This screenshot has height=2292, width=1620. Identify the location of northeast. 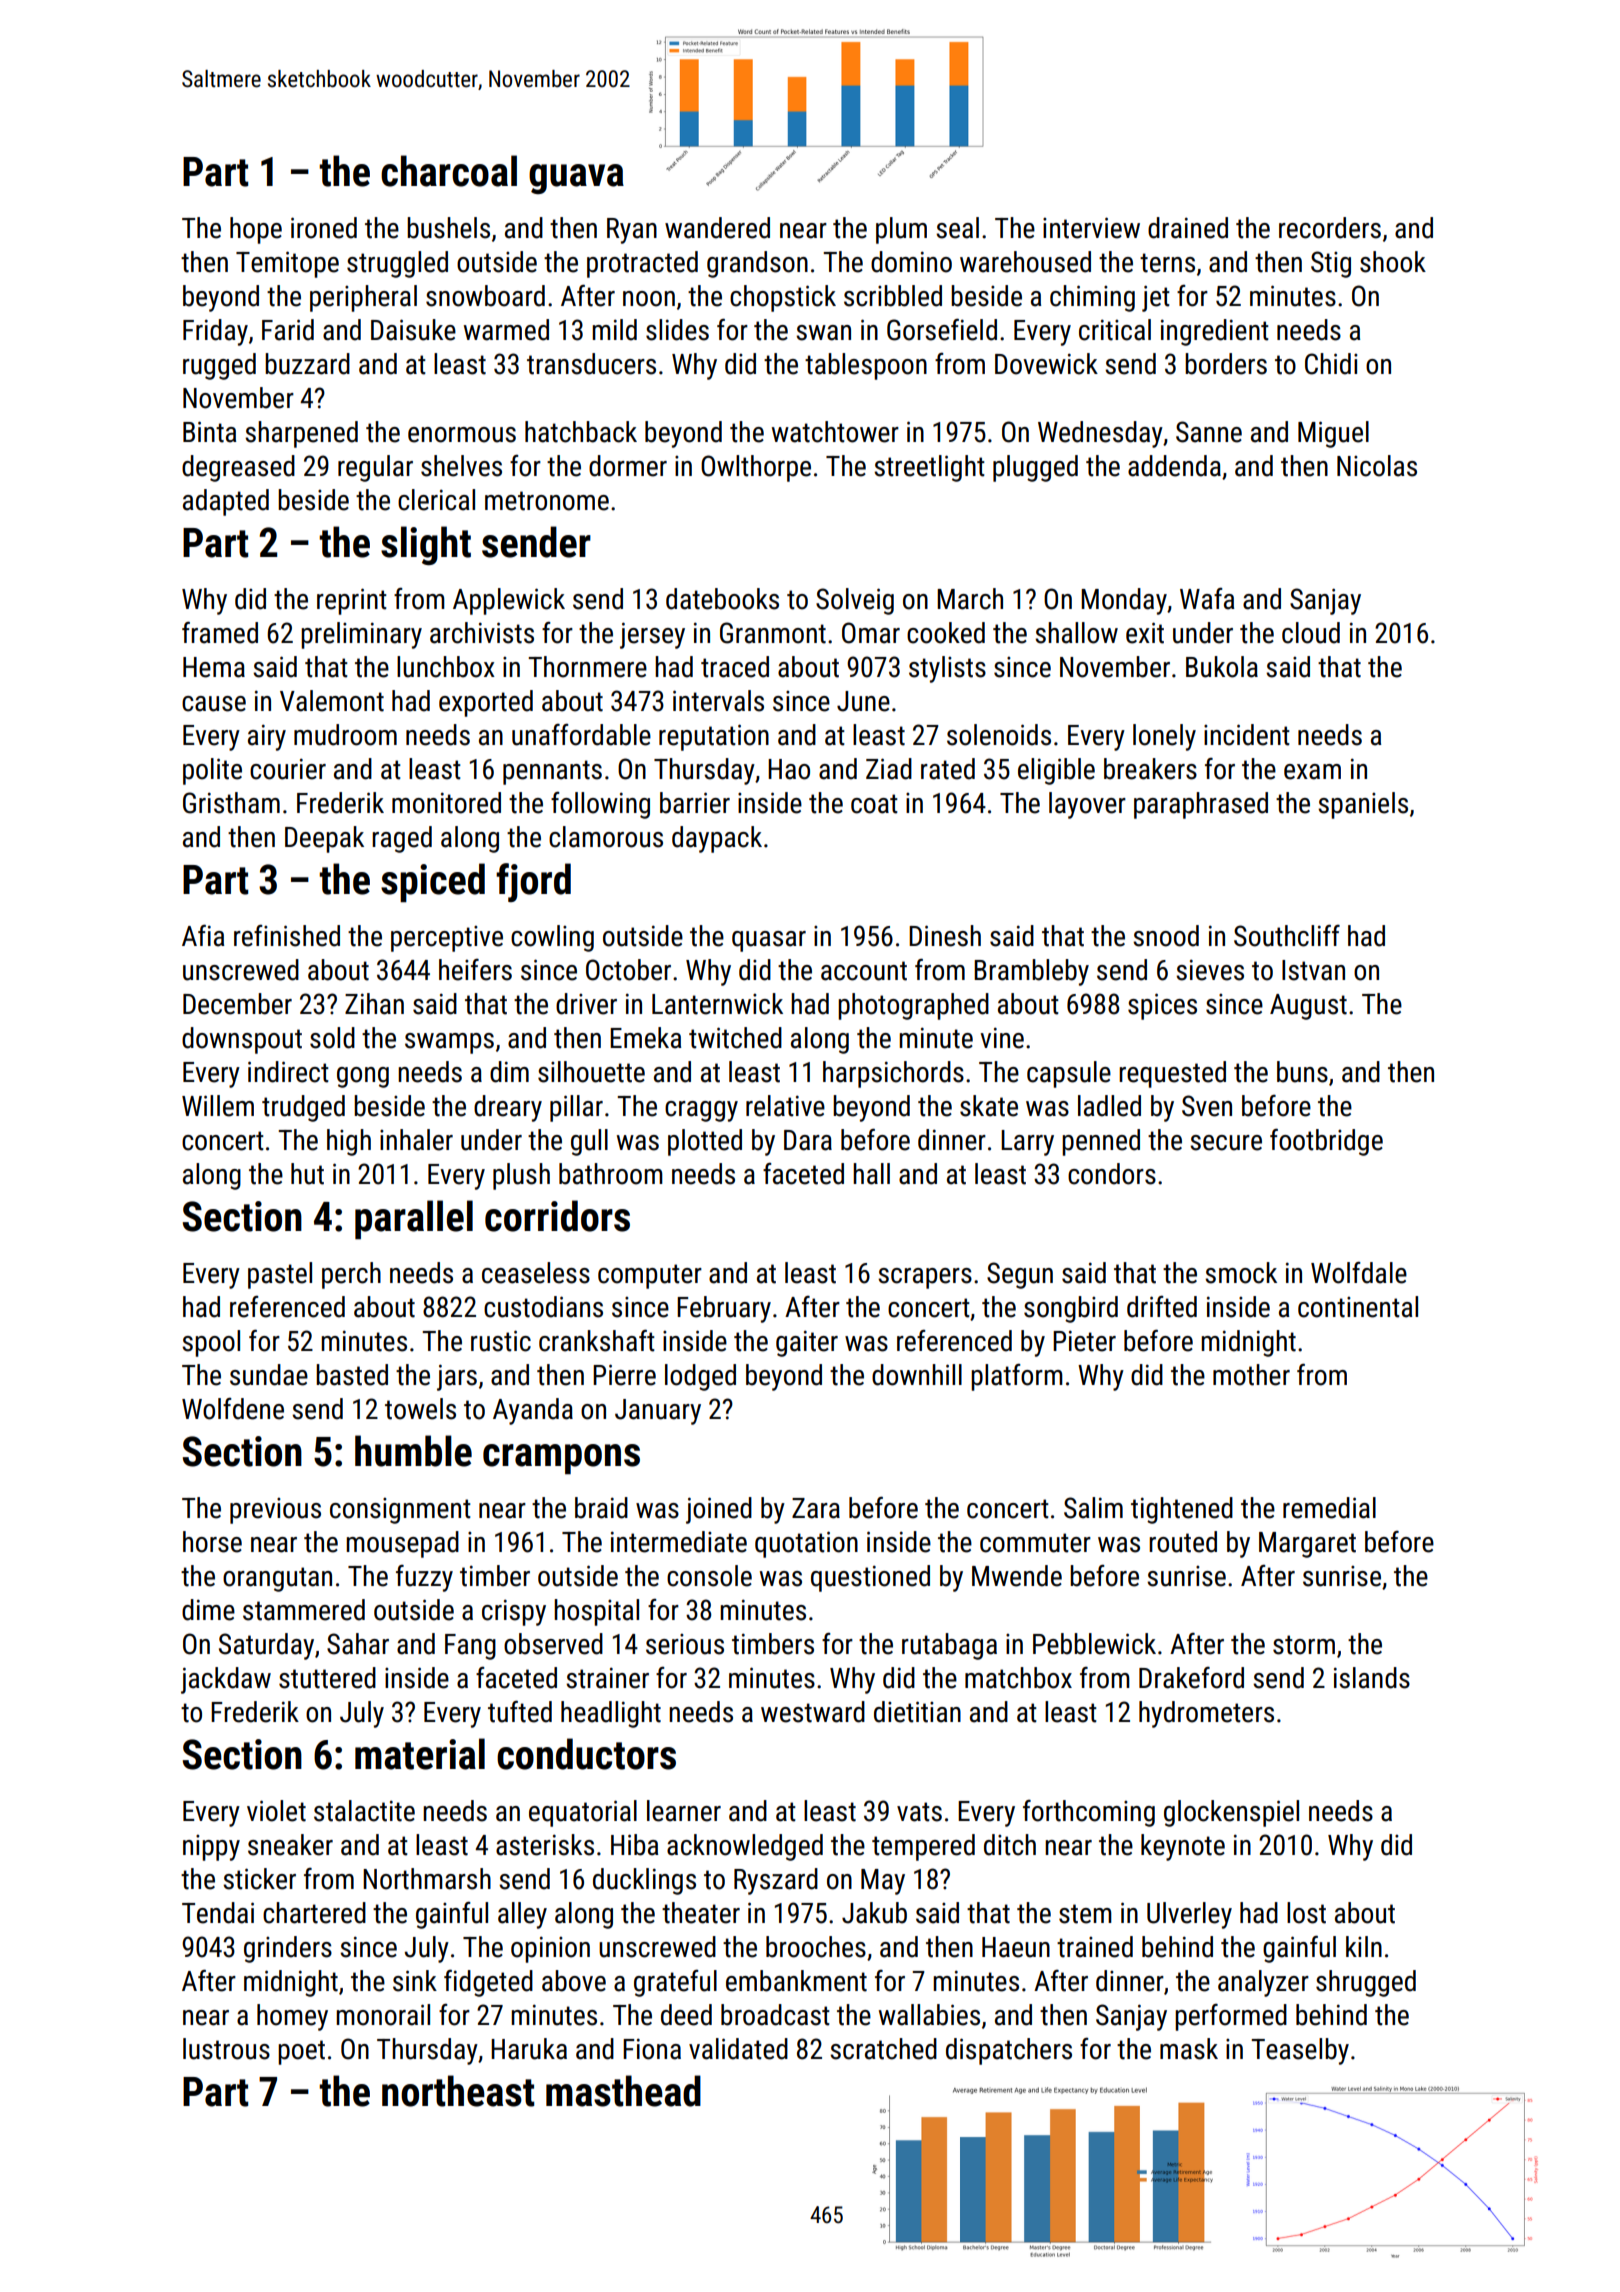
(458, 2091).
